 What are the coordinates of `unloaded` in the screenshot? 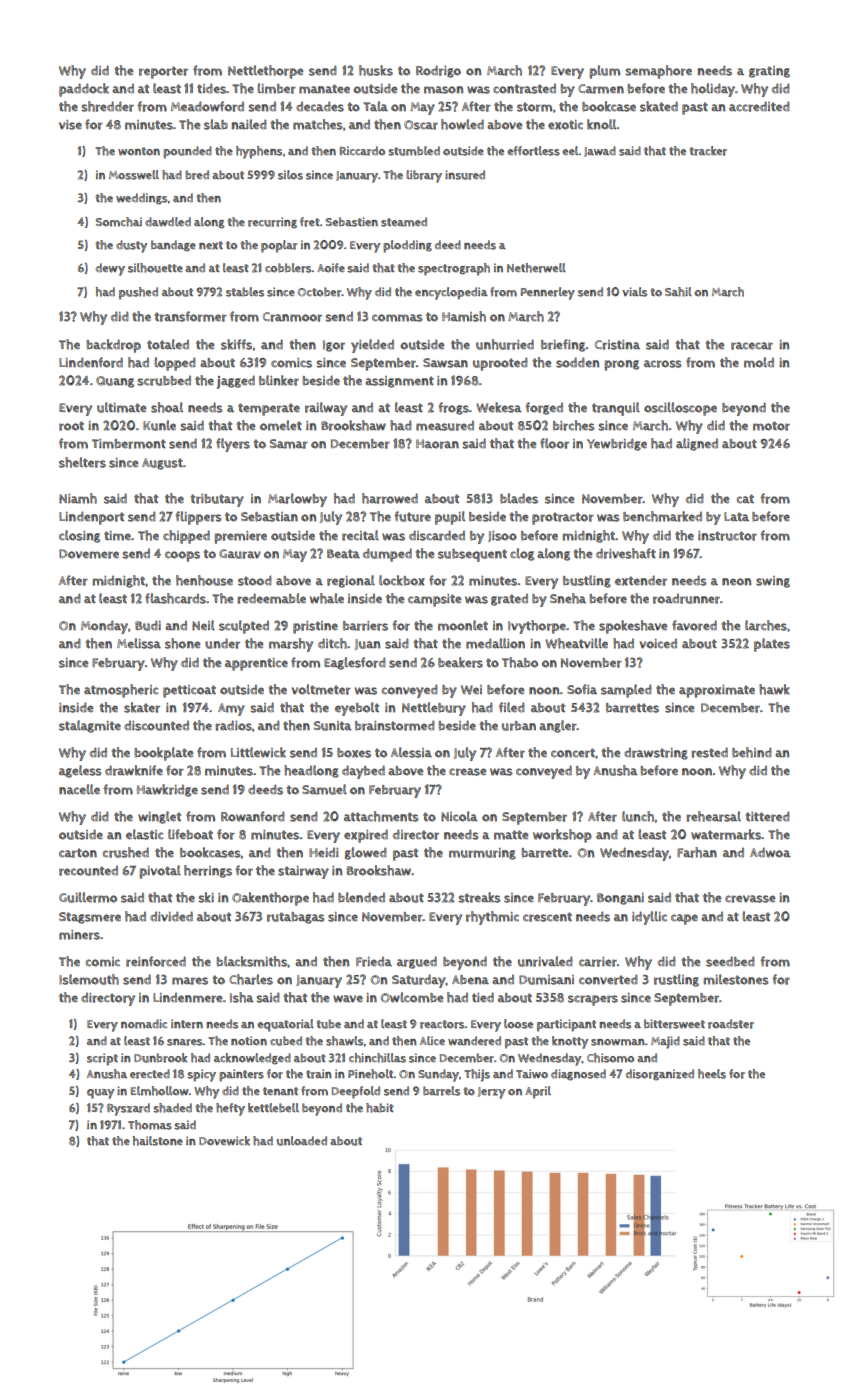 It's located at (302, 1141).
